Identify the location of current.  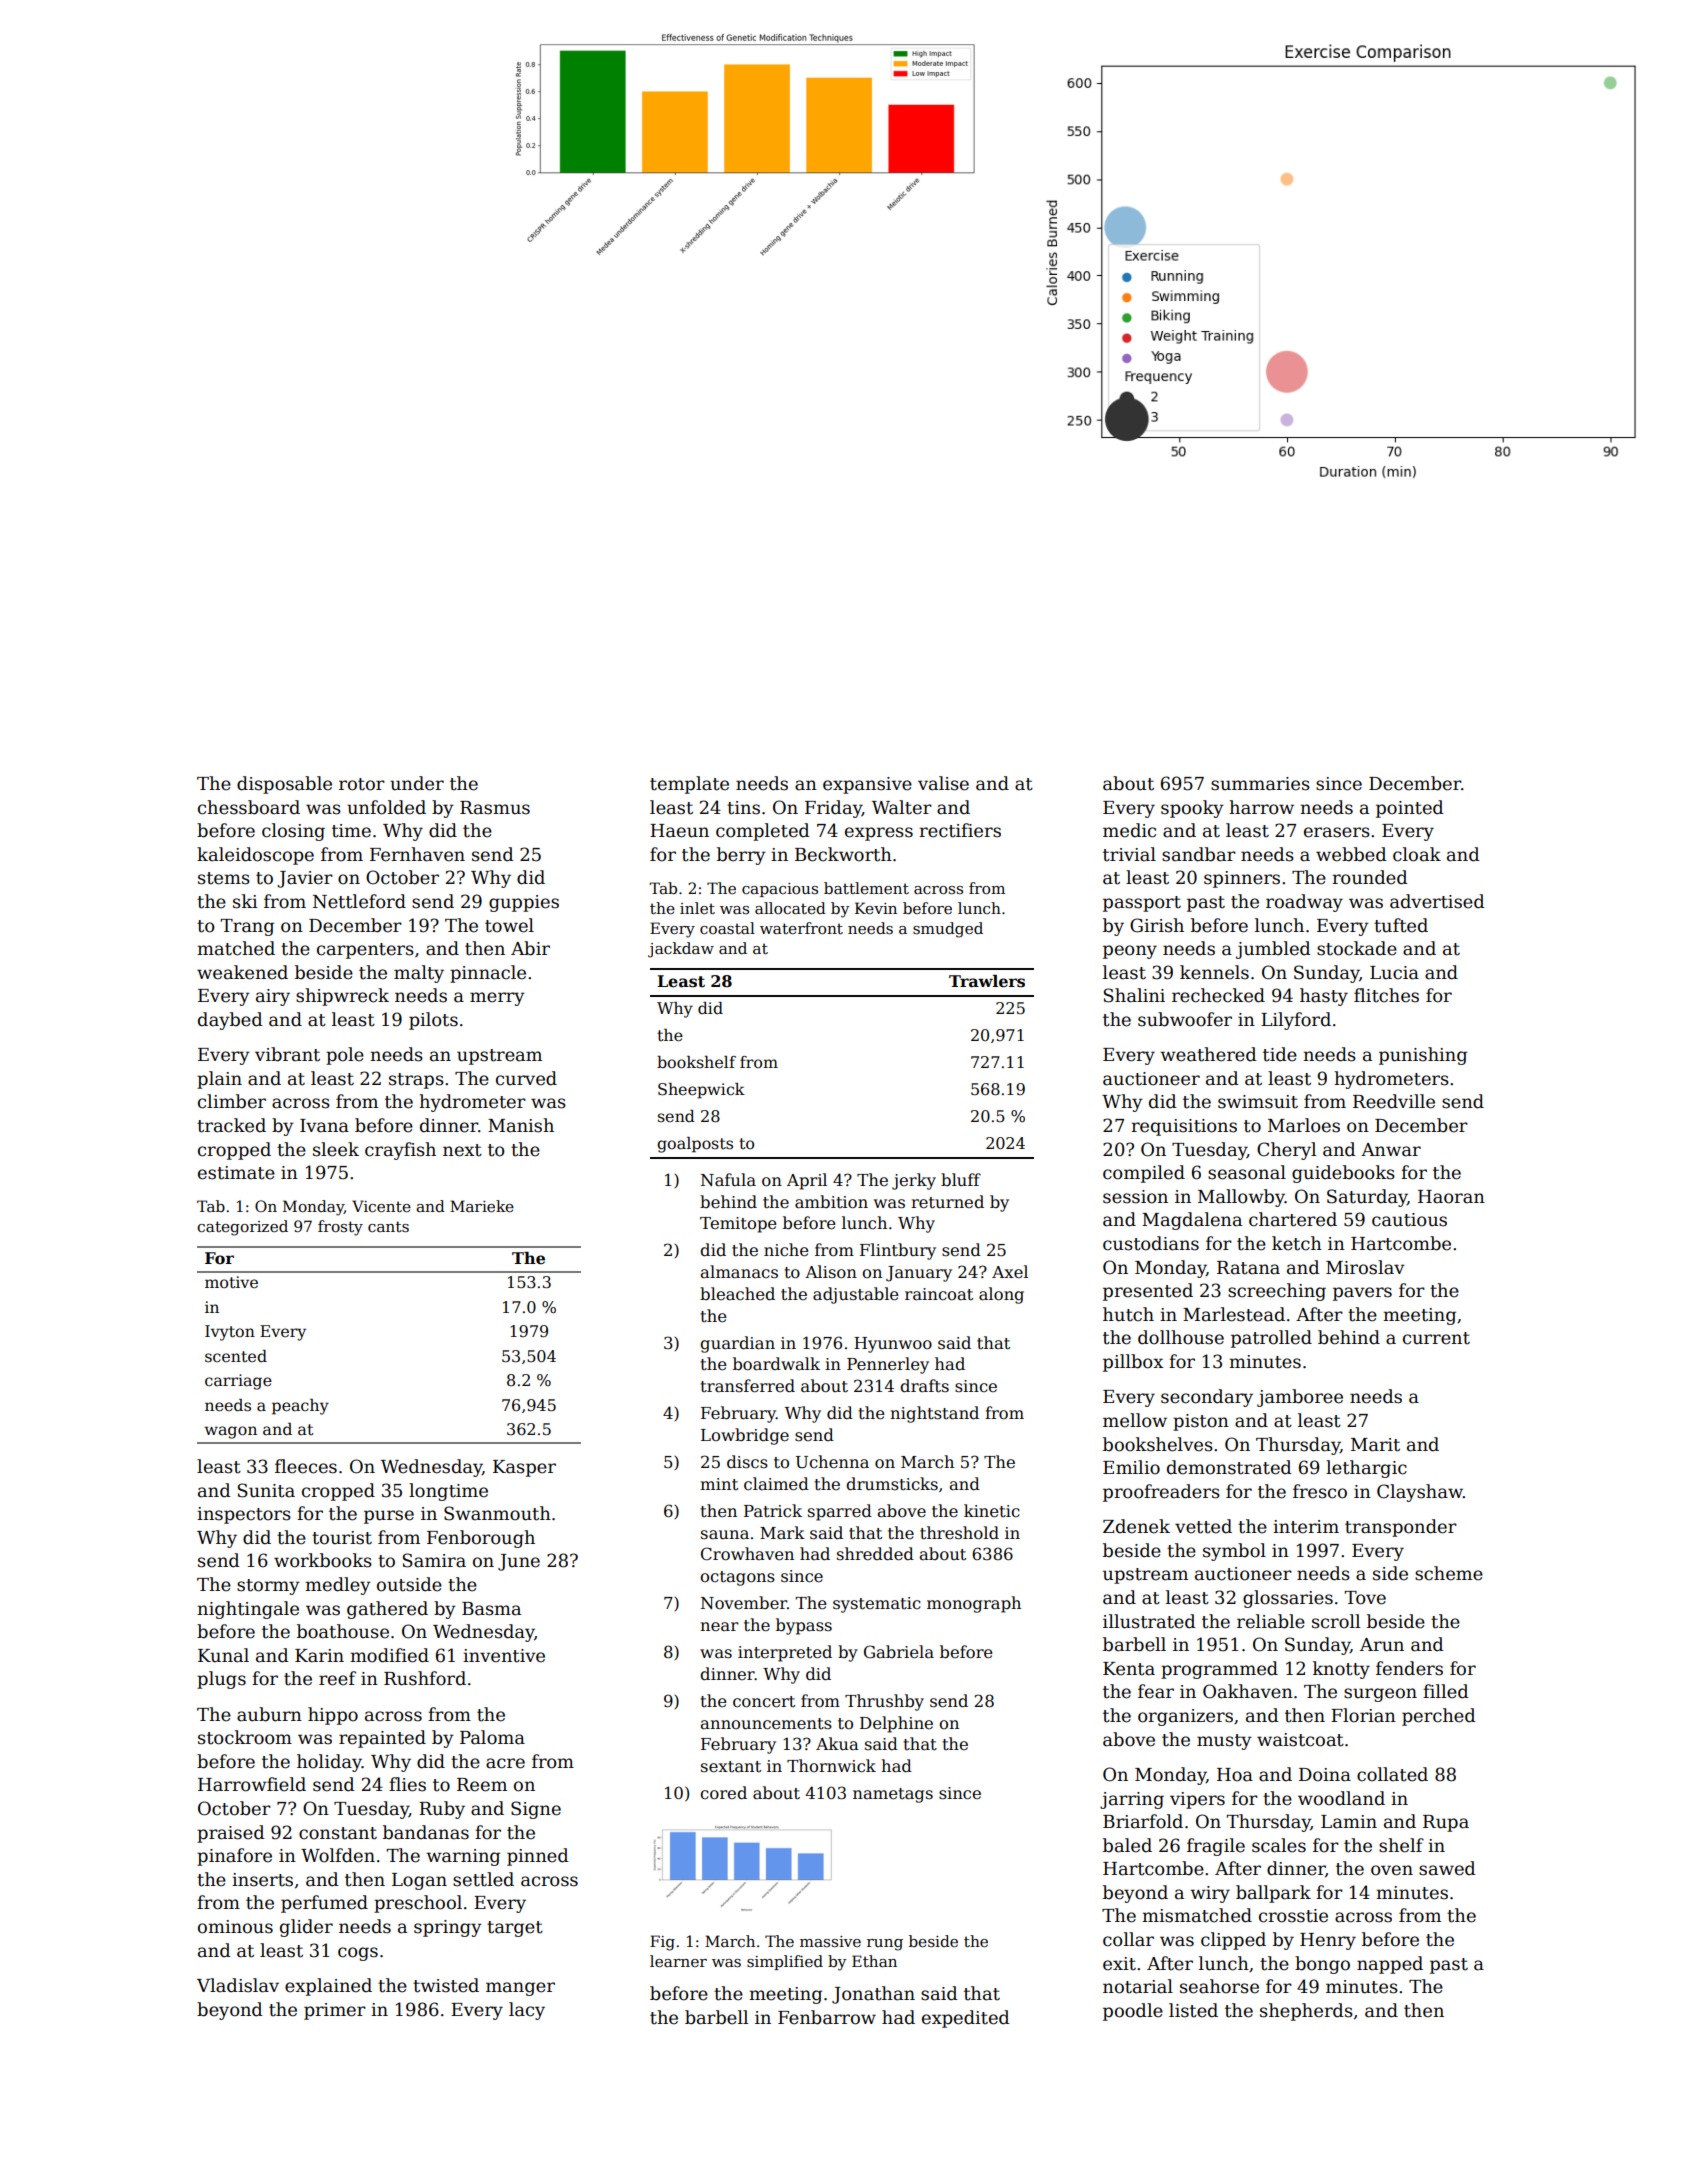
(1436, 1338).
